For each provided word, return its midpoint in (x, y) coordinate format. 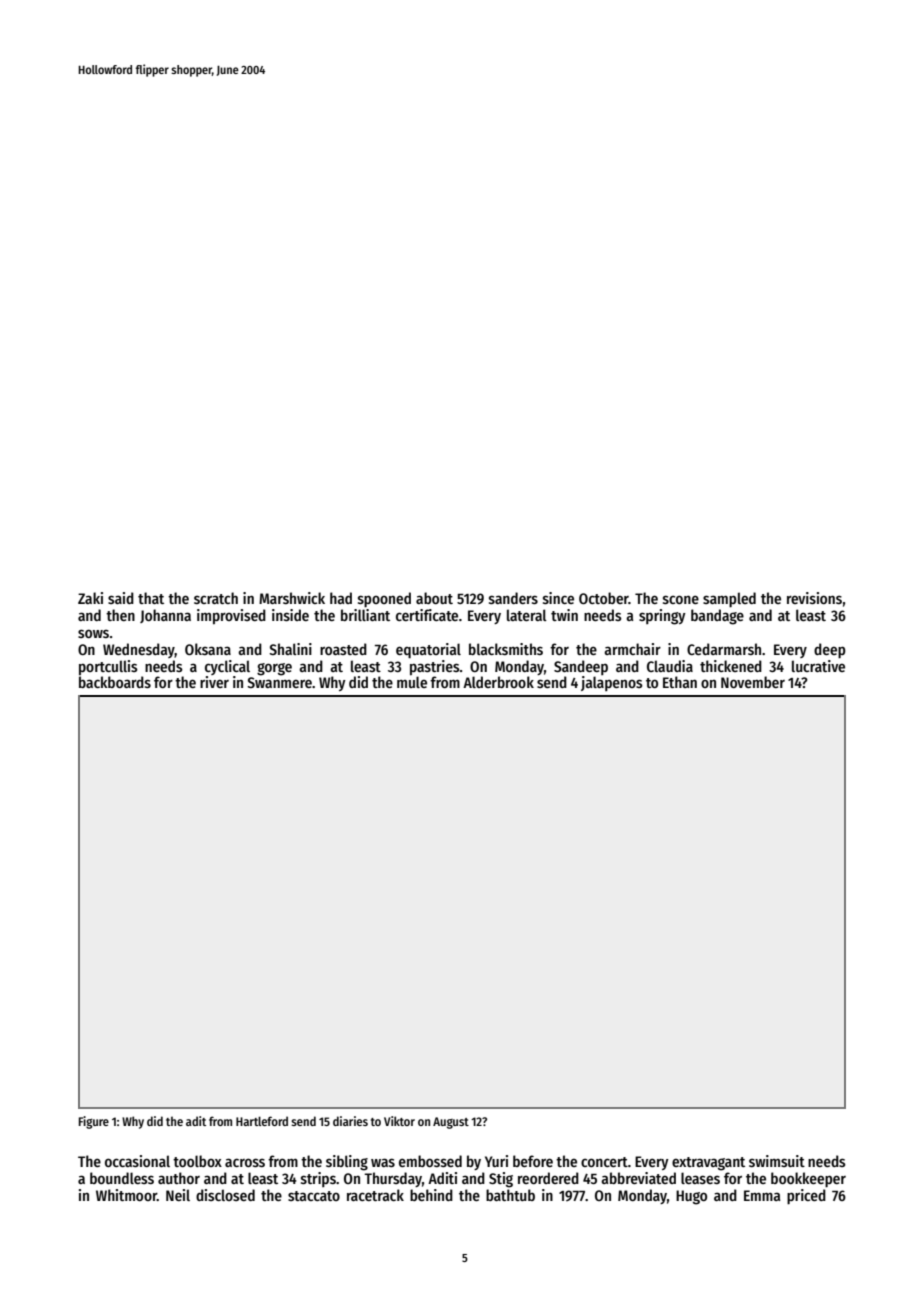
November (753, 682)
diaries (350, 1121)
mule (412, 682)
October (604, 598)
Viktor (399, 1121)
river (214, 682)
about (434, 598)
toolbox (197, 1161)
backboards (115, 682)
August (451, 1123)
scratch (216, 598)
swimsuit (777, 1161)
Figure (94, 1122)
